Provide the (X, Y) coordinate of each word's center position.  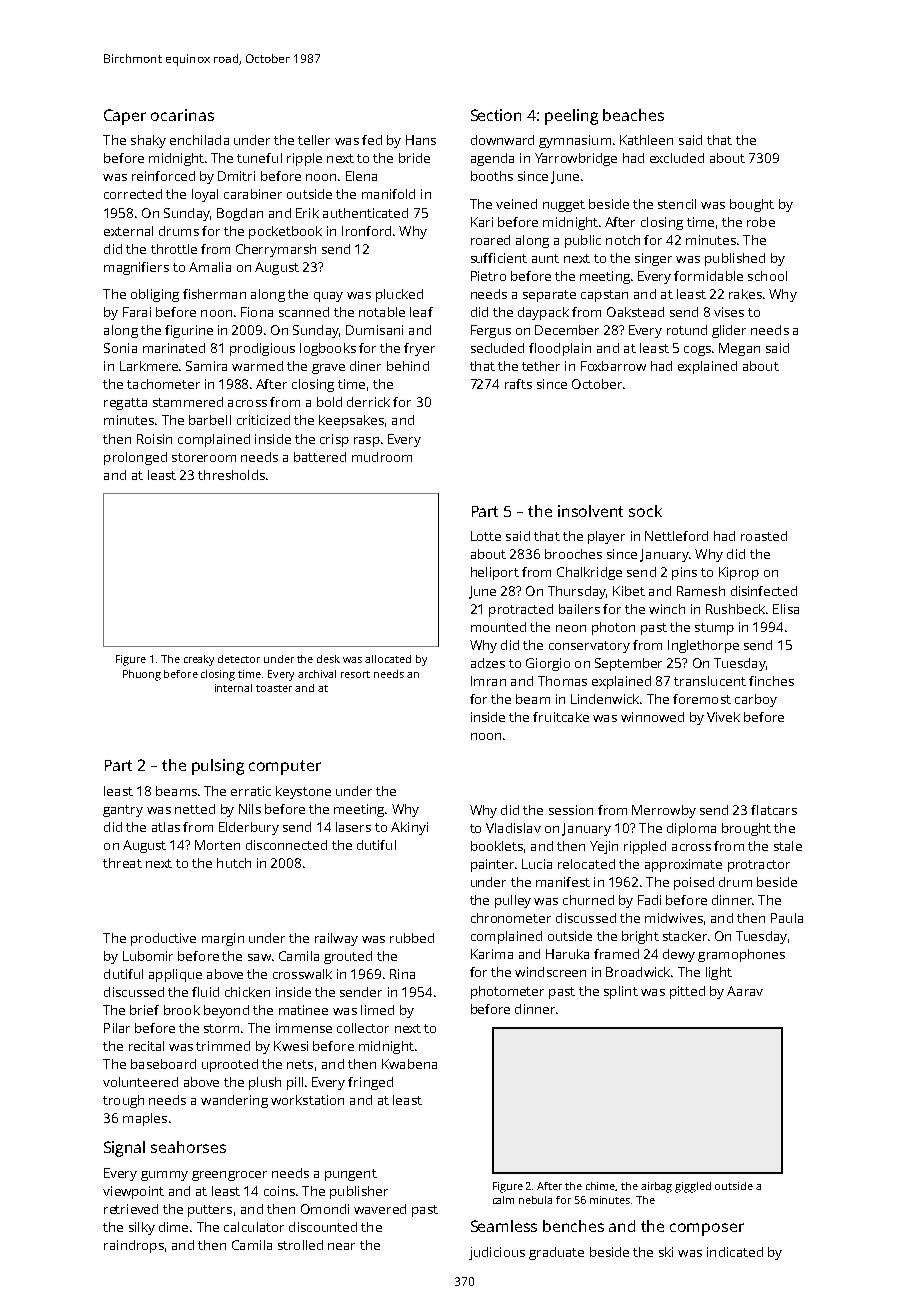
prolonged (135, 458)
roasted (764, 536)
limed (377, 1010)
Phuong (142, 675)
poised (694, 883)
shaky (148, 141)
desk (328, 659)
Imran (488, 681)
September (628, 664)
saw (259, 957)
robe (761, 222)
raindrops (134, 1246)
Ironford (366, 231)
